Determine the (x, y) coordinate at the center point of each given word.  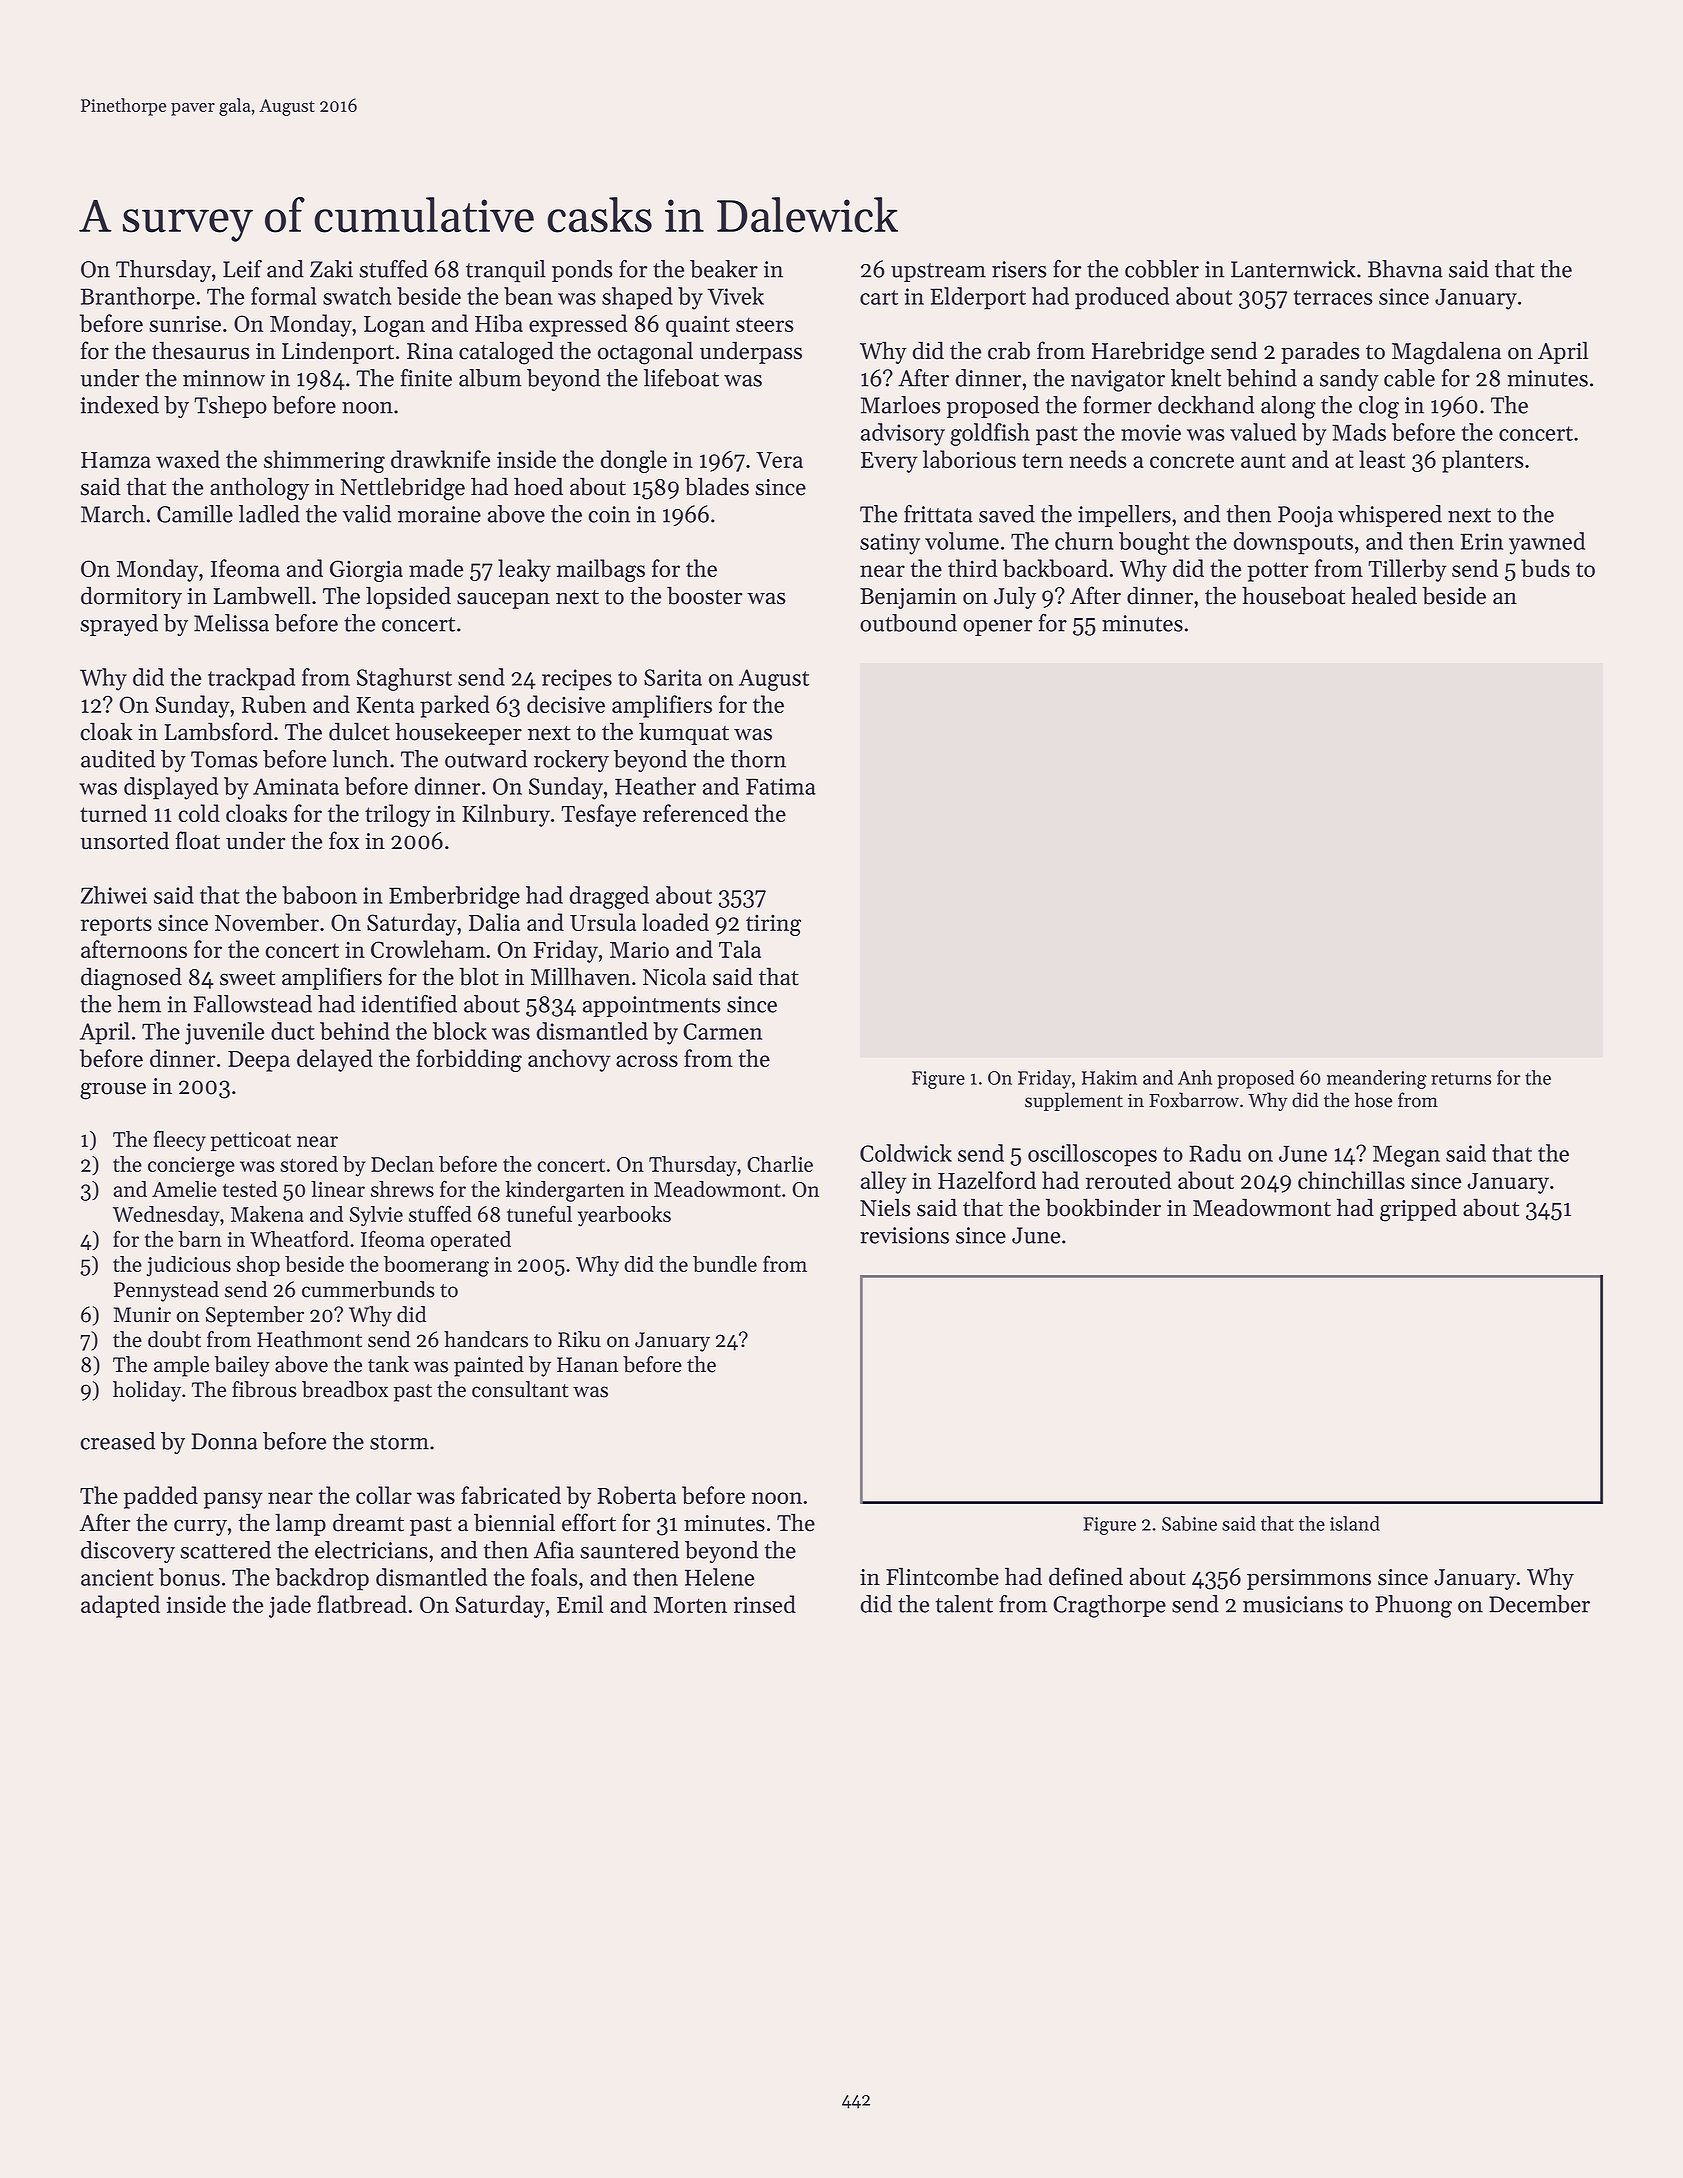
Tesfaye (598, 815)
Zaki (331, 269)
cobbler (1162, 269)
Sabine (1189, 1523)
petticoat (251, 1141)
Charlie (780, 1164)
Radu (1215, 1153)
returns (1461, 1079)
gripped (1418, 1210)
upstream (938, 272)
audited (118, 759)
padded (161, 1497)
